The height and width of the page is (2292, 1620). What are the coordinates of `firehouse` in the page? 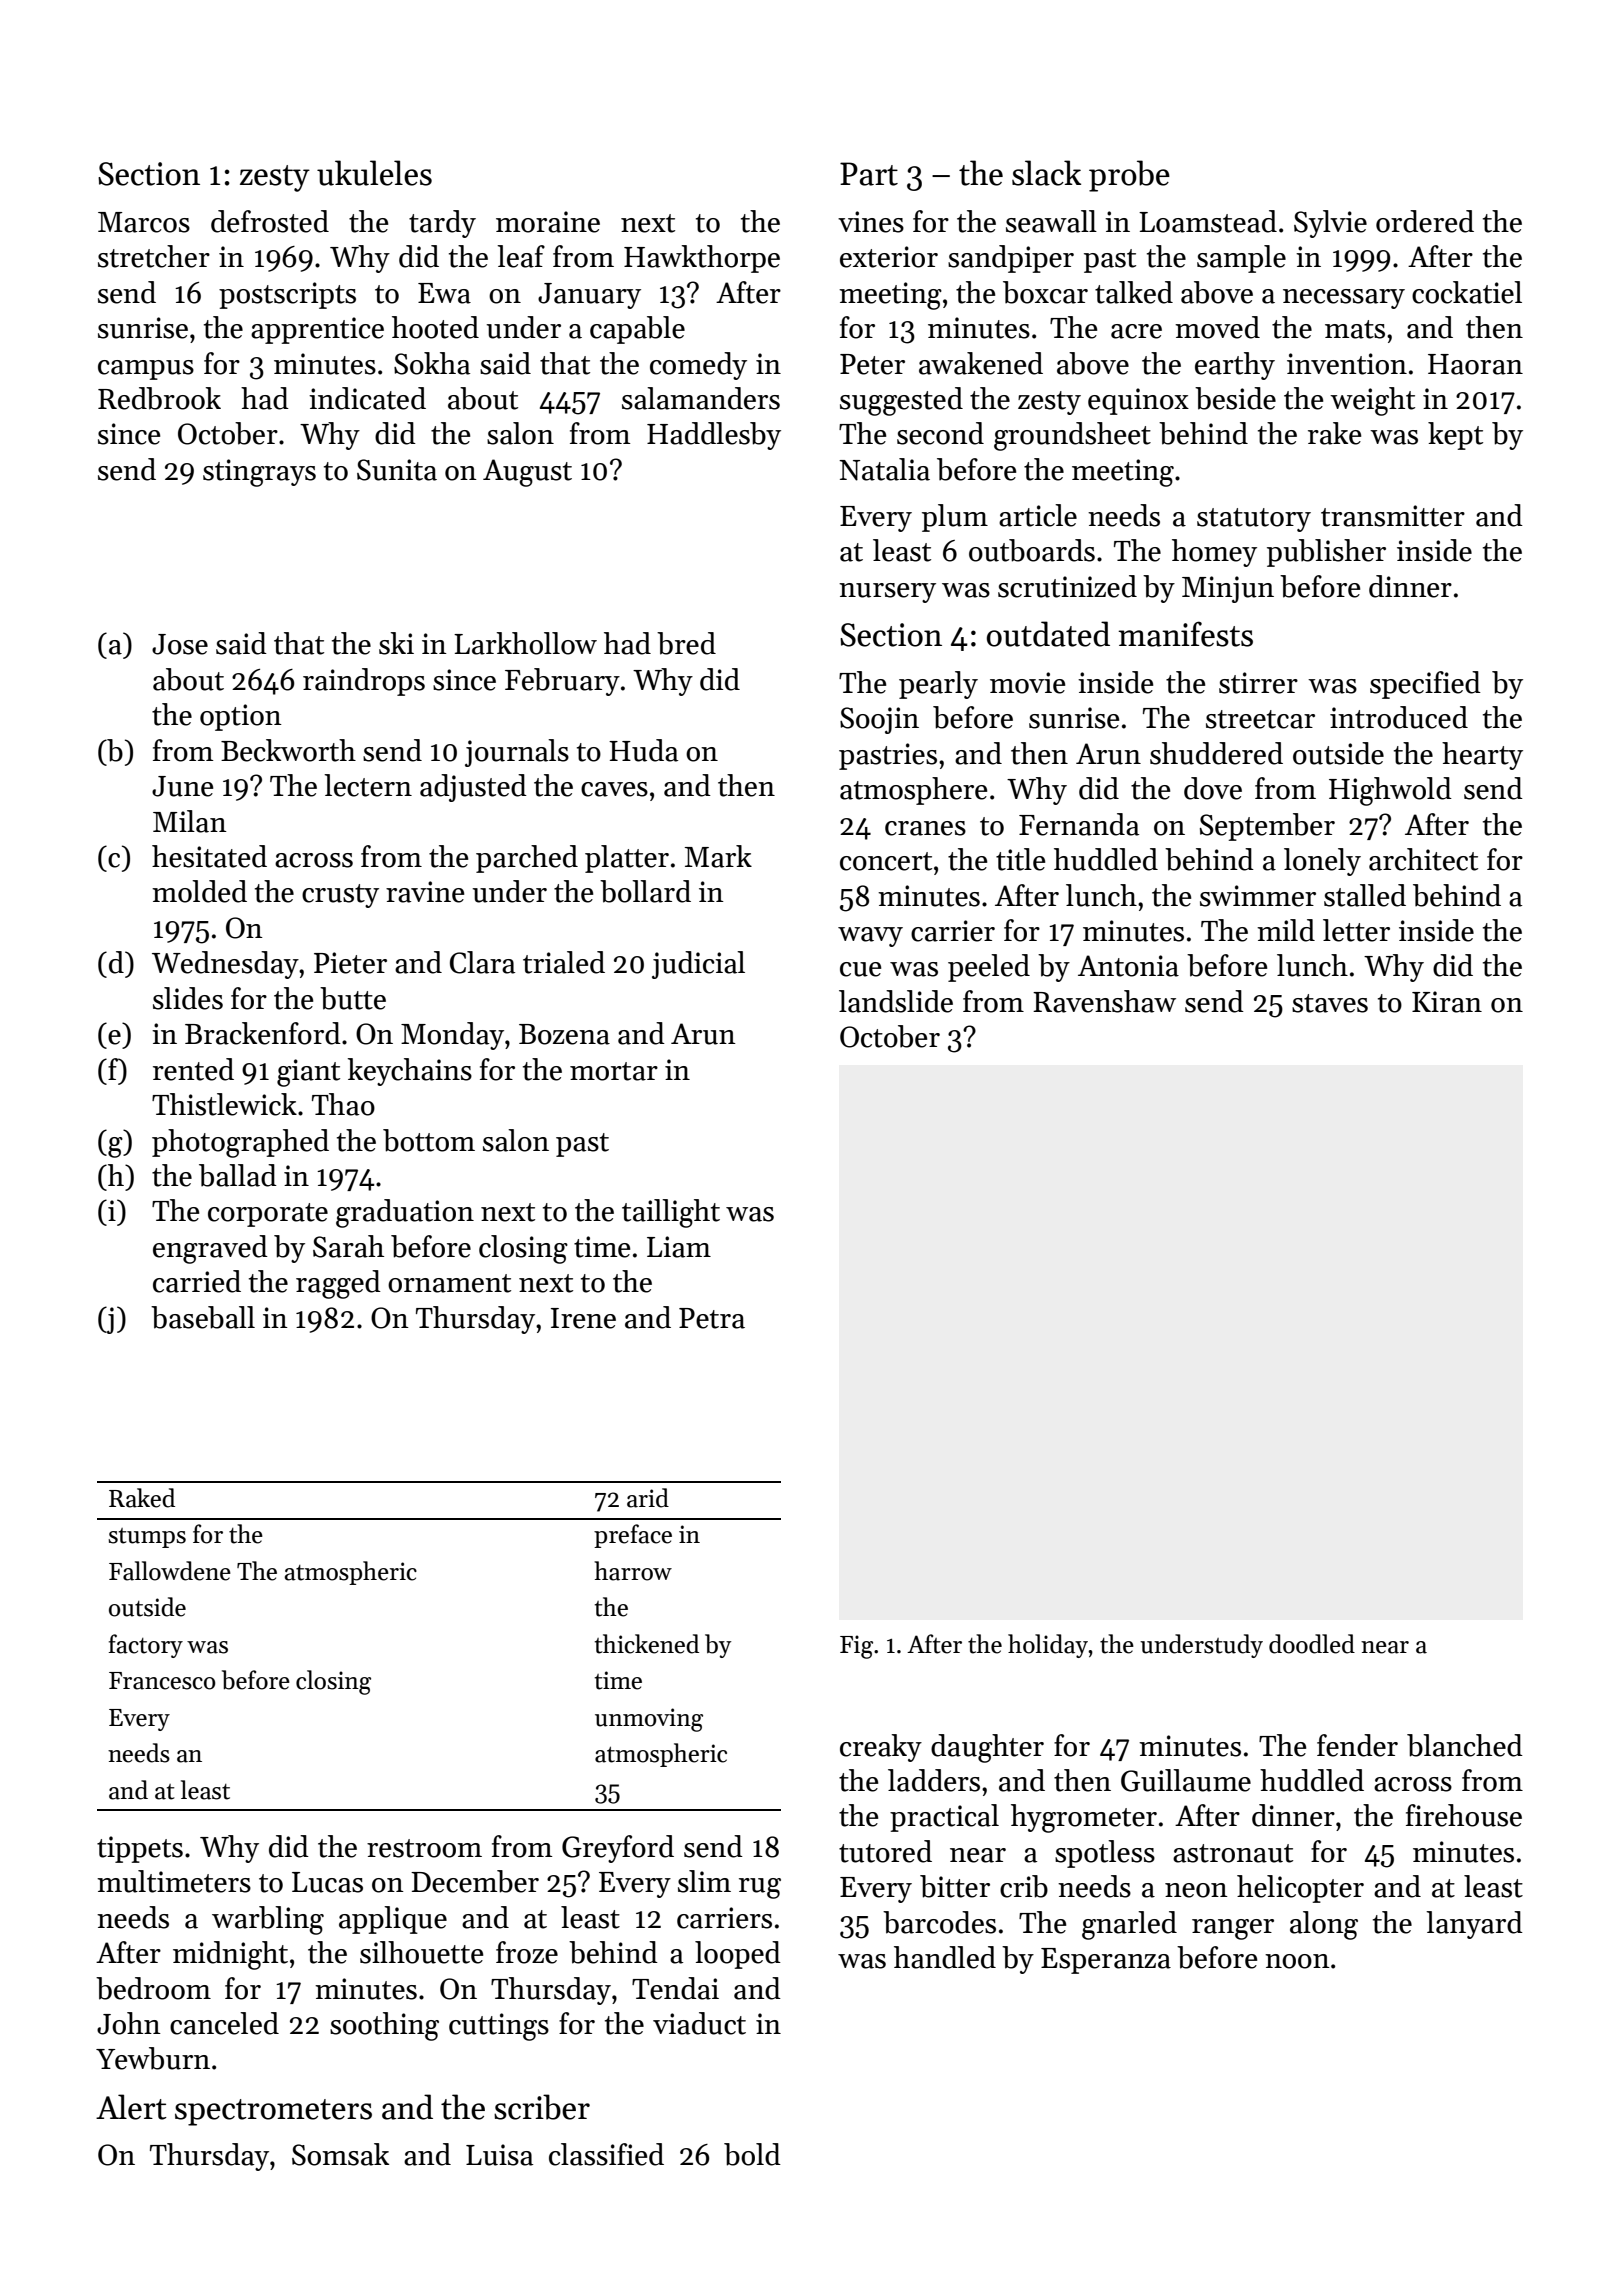 It's located at (1464, 1815).
